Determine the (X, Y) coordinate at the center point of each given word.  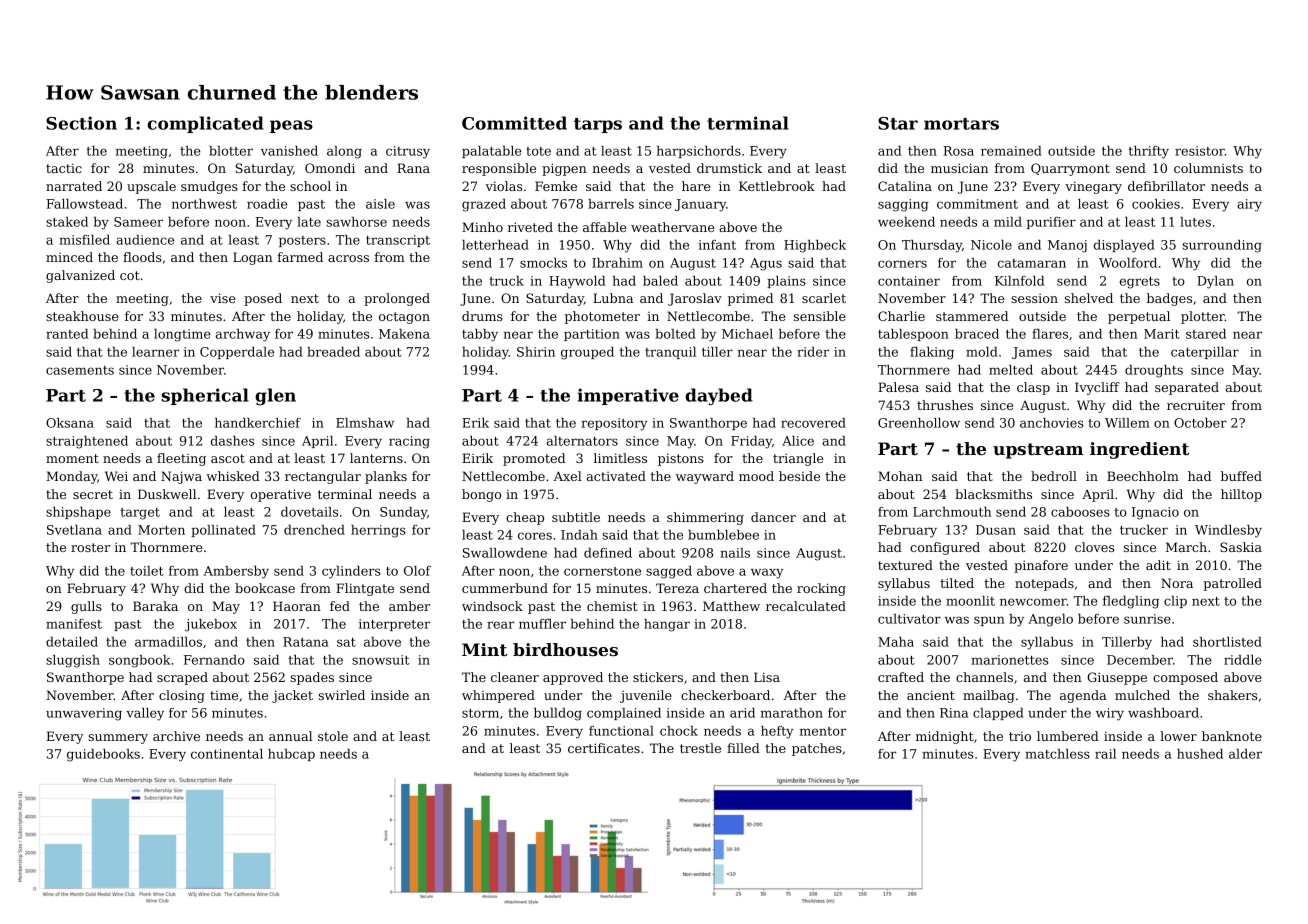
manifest (74, 624)
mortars (961, 124)
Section (81, 123)
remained (1011, 151)
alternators (582, 441)
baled (660, 281)
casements (80, 370)
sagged (669, 572)
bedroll (1054, 476)
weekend (906, 222)
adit (1158, 565)
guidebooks (103, 755)
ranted (67, 334)
